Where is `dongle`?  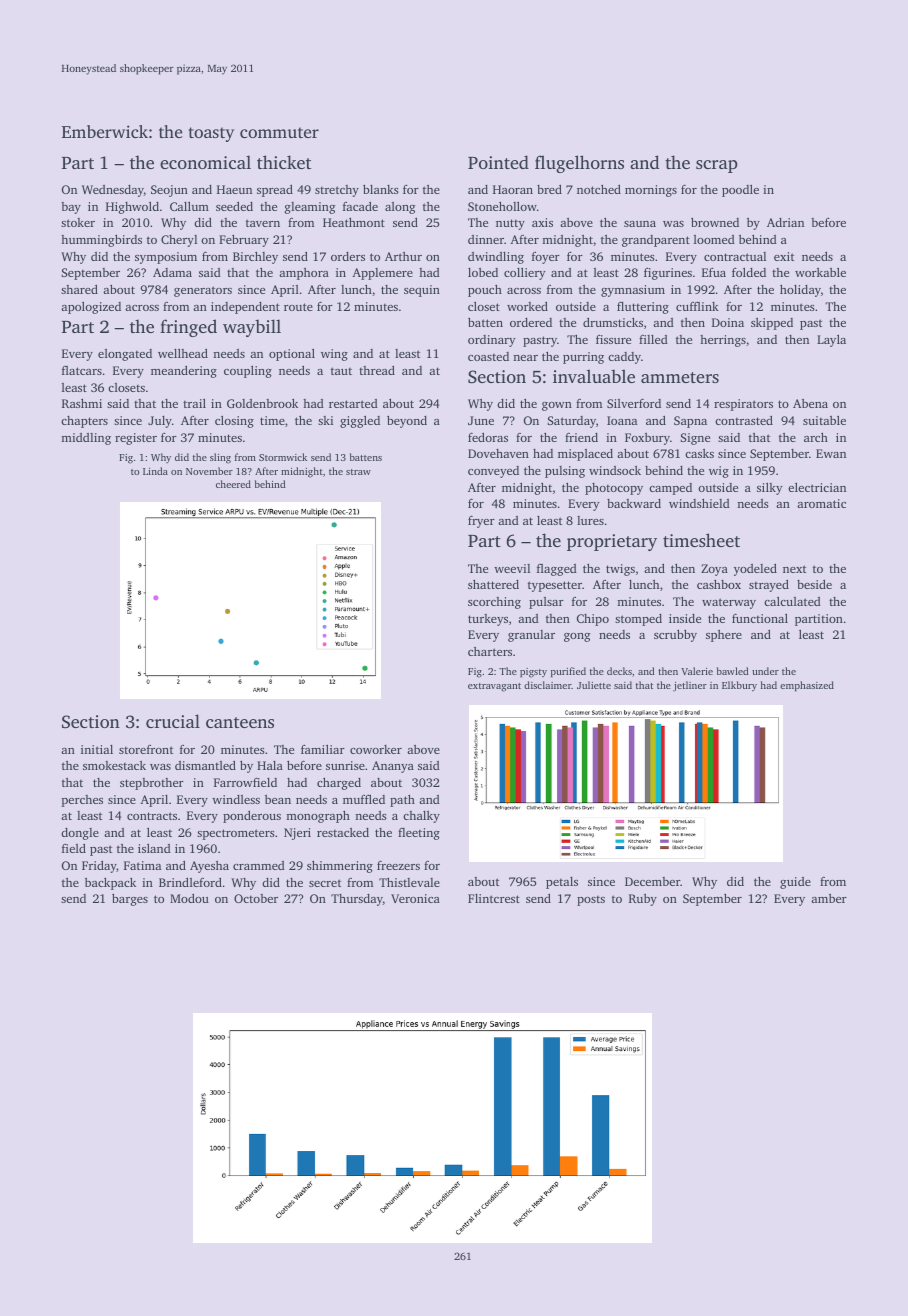
dongle is located at coordinates (80, 834).
